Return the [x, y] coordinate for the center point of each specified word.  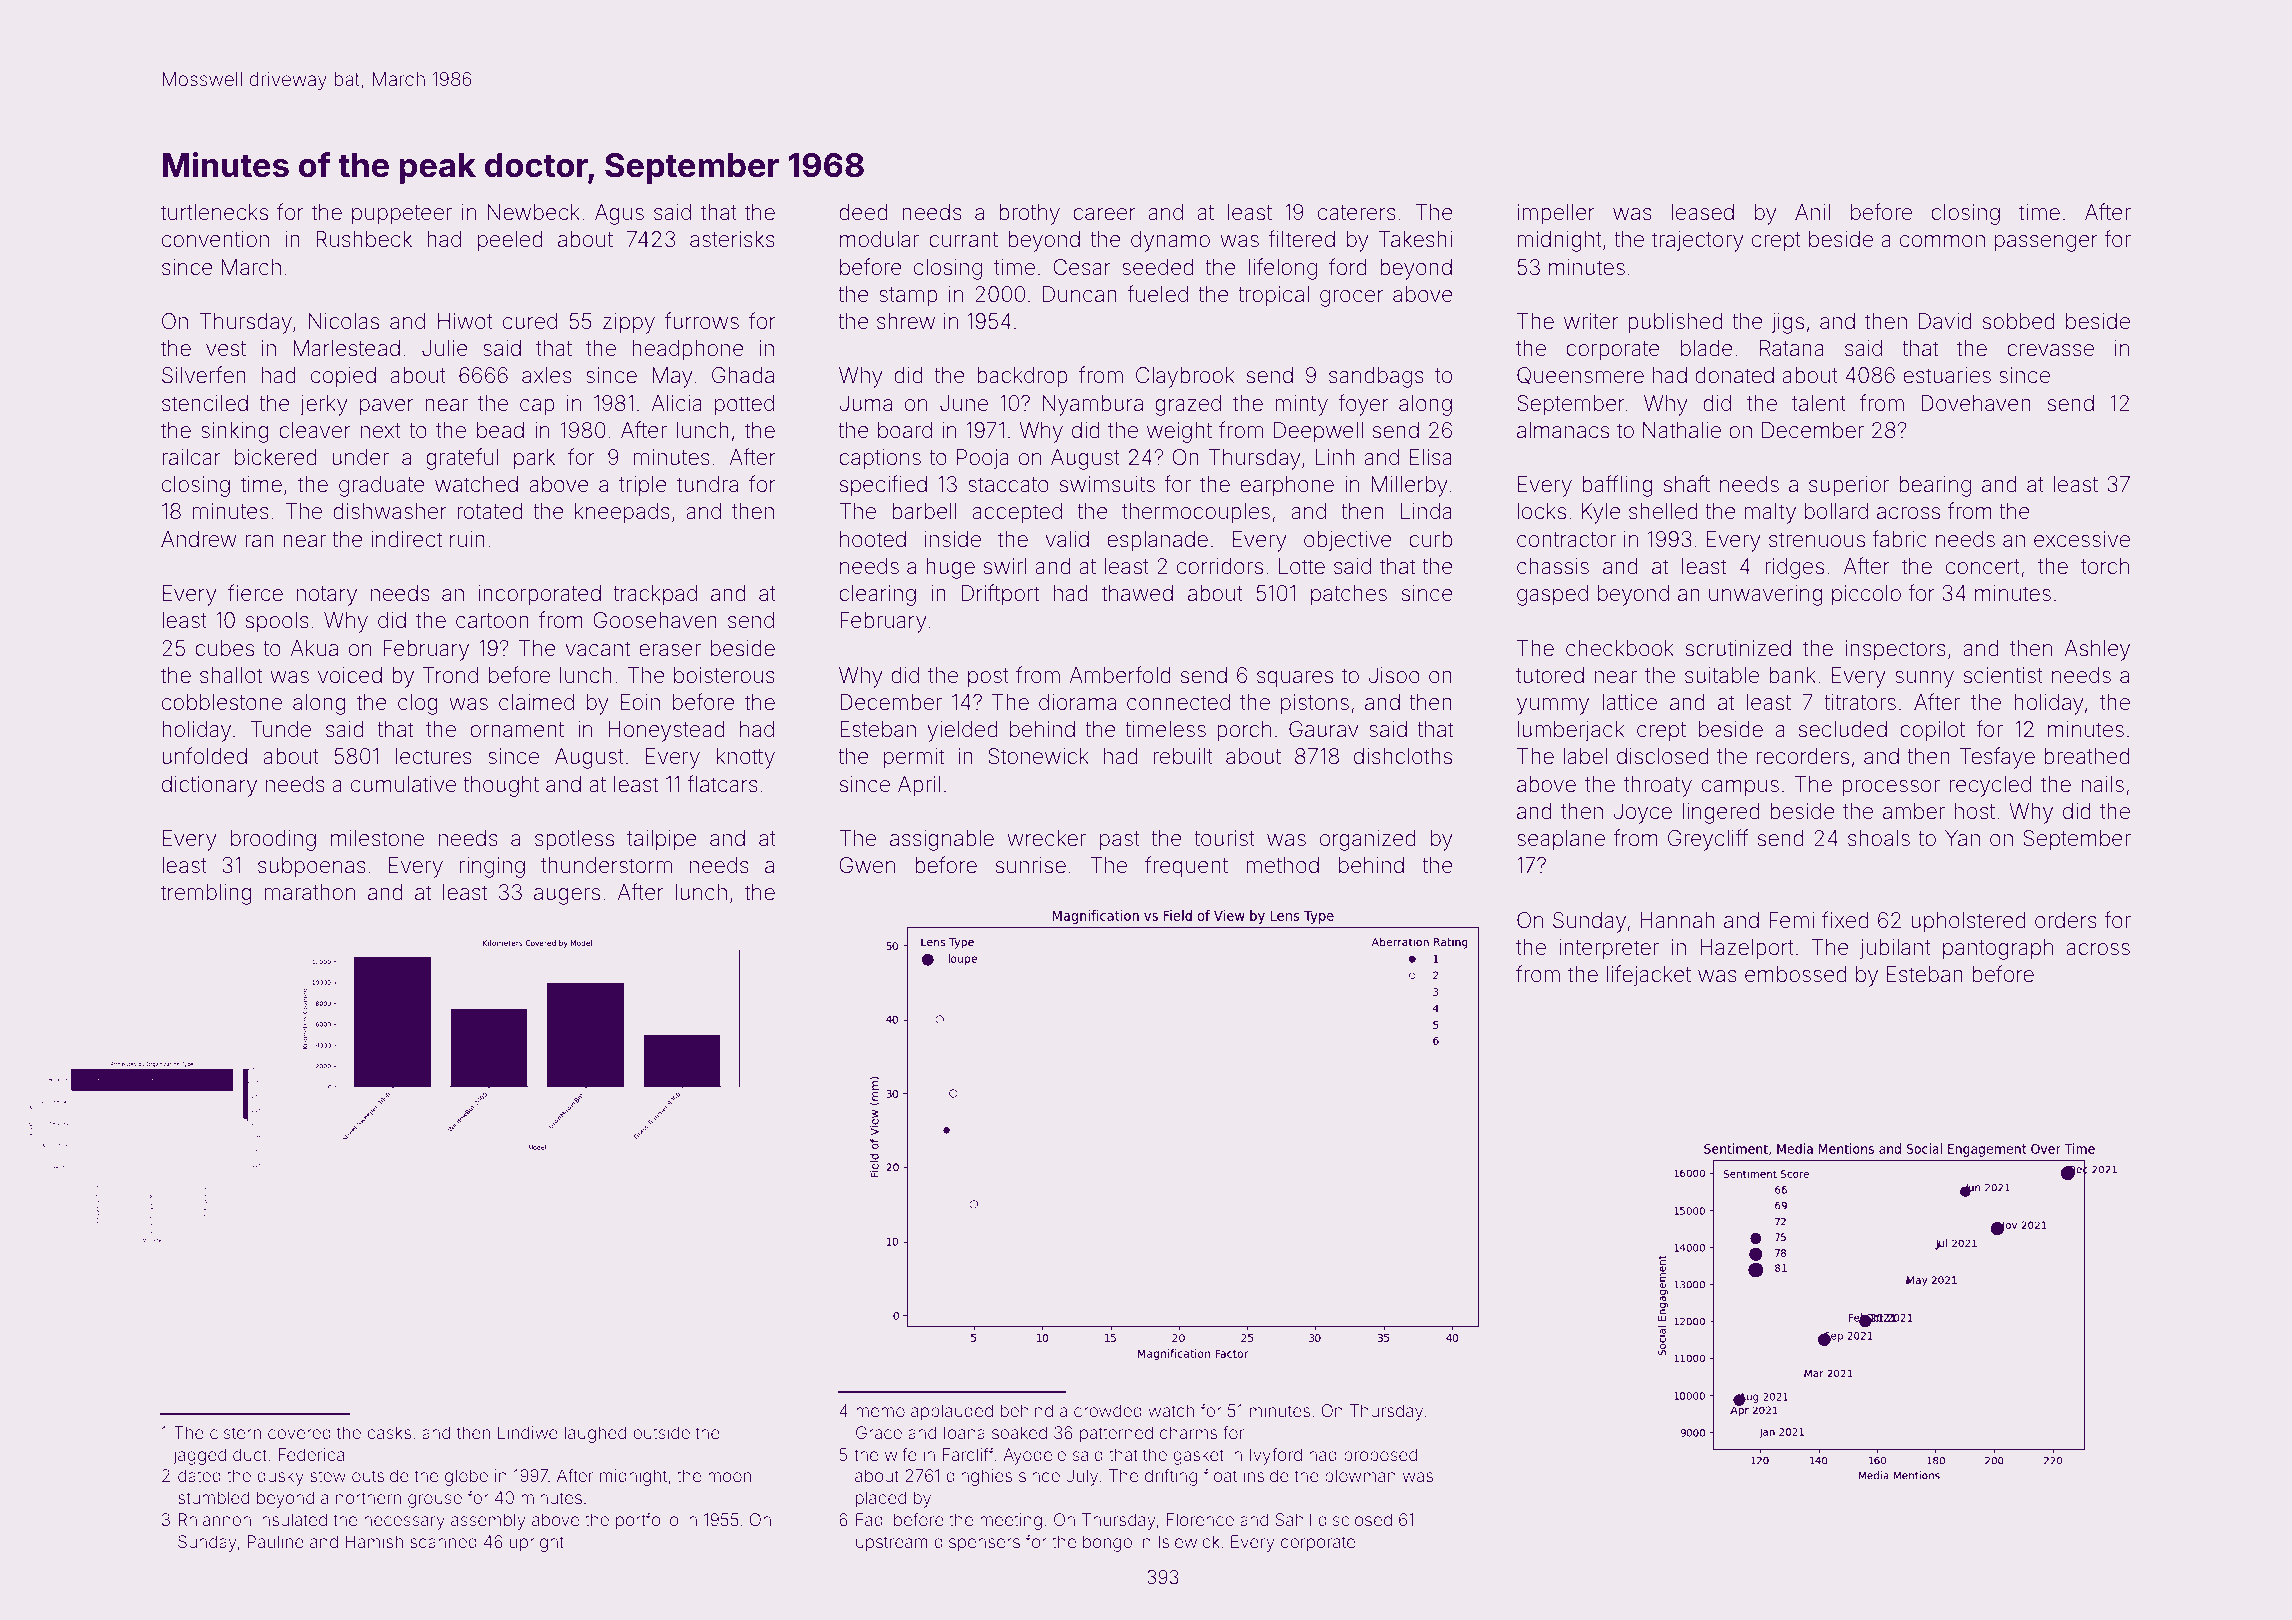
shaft [1686, 484]
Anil [1812, 212]
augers [567, 896]
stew [328, 1476]
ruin [467, 539]
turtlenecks [214, 212]
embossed [1796, 974]
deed [863, 212]
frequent [1186, 867]
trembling [206, 894]
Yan [1962, 838]
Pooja [983, 459]
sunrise [1030, 865]
